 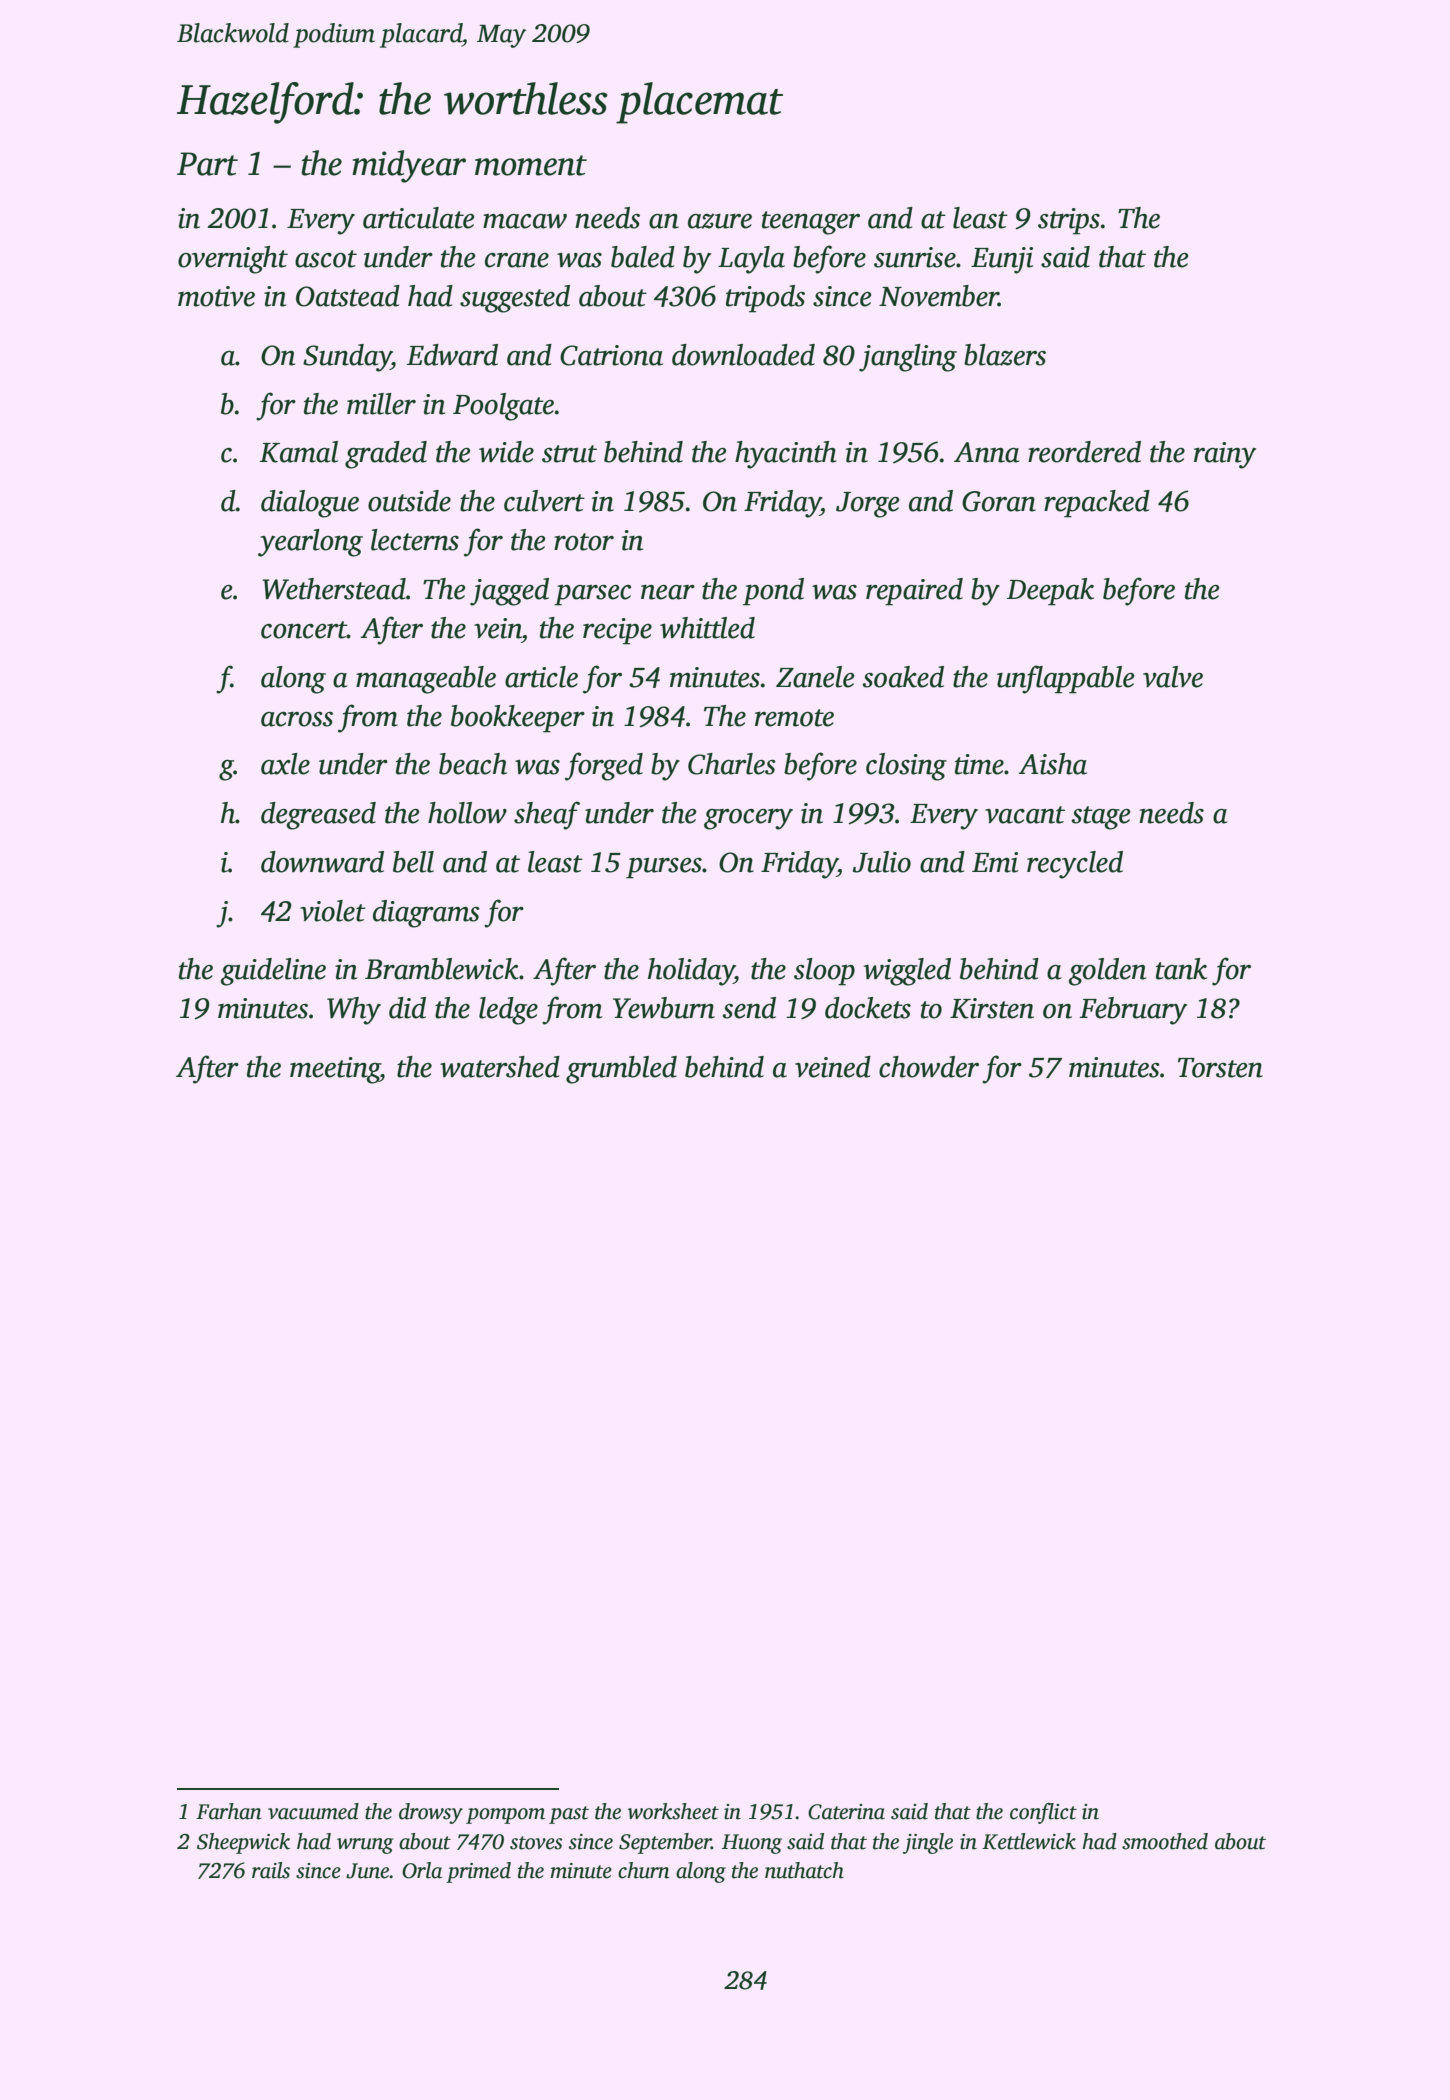 What do you see at coordinates (929, 1067) in the image?
I see `chowder` at bounding box center [929, 1067].
